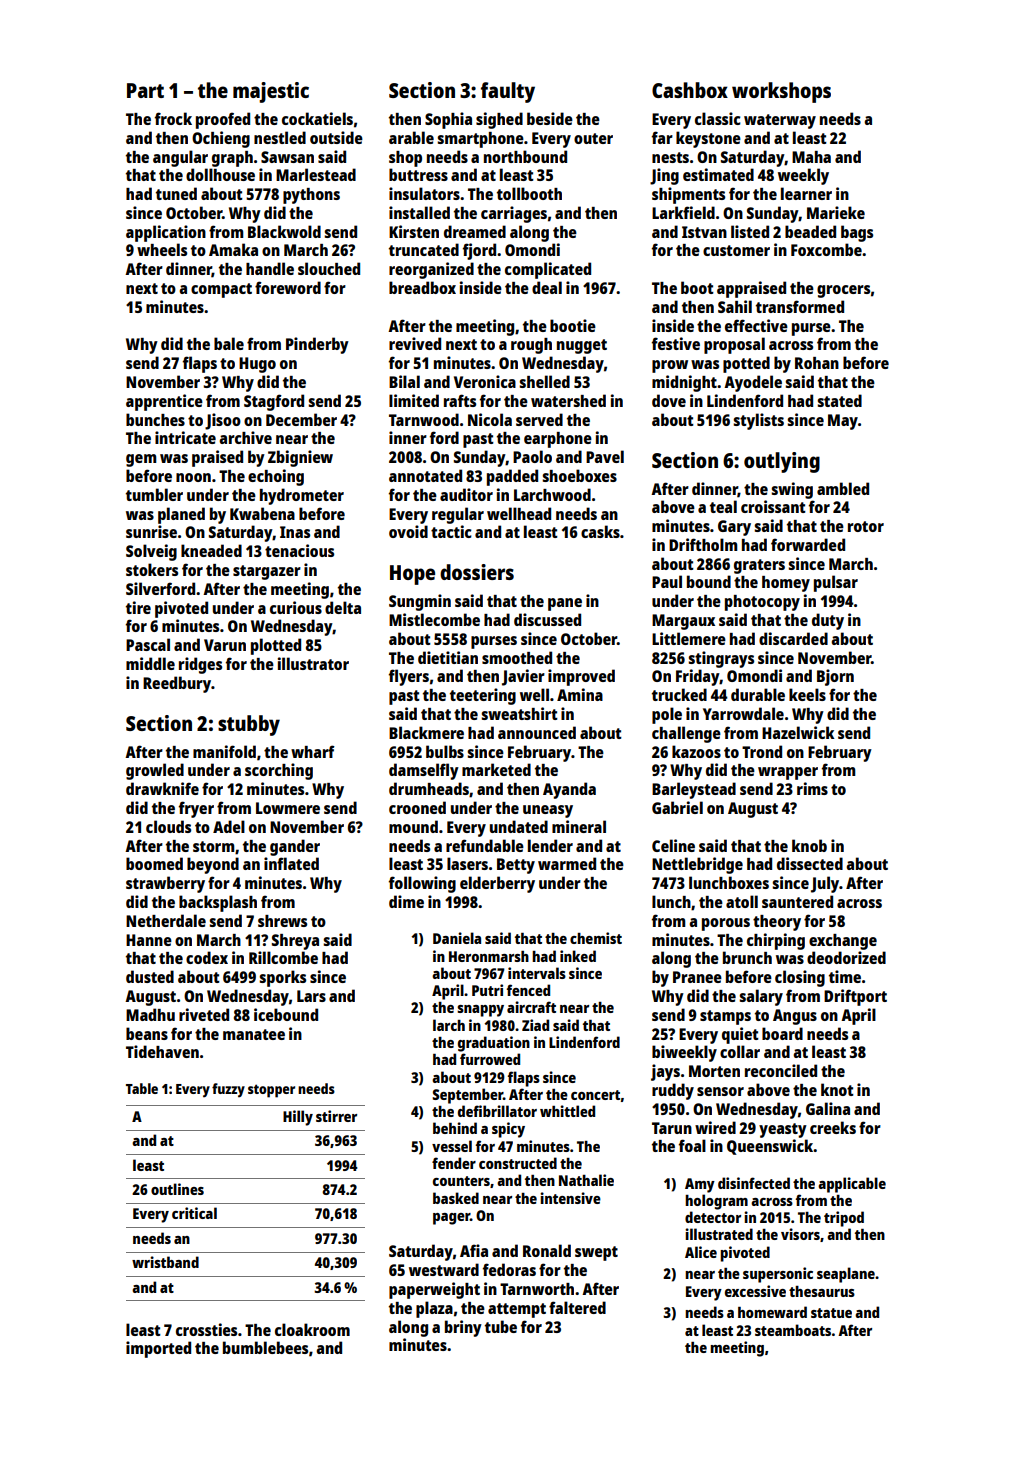 The height and width of the screenshot is (1472, 1016). Describe the element at coordinates (249, 725) in the screenshot. I see `stubby` at that location.
